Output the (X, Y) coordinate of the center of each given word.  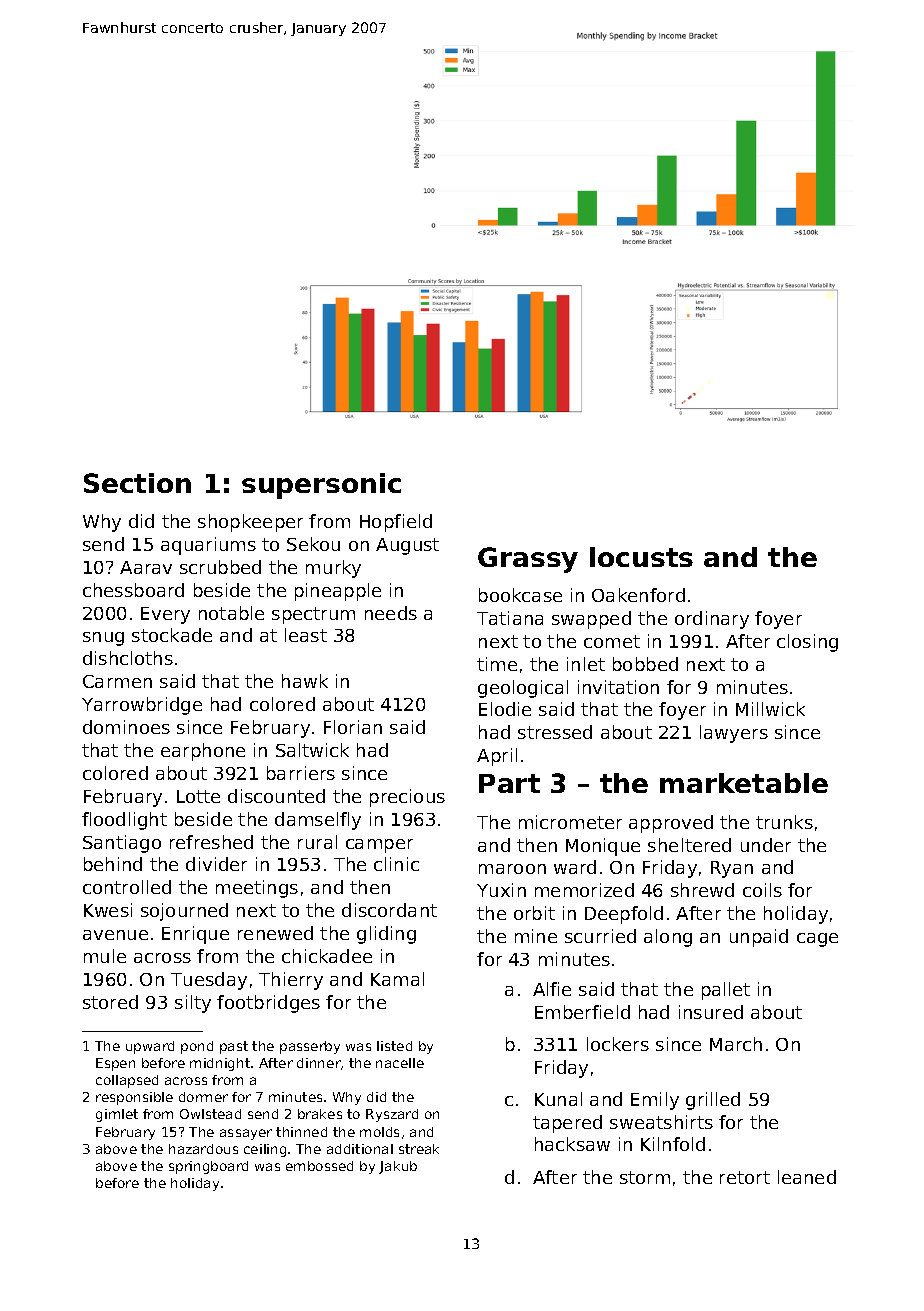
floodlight (124, 821)
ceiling (265, 1150)
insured (711, 1012)
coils (762, 890)
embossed (319, 1166)
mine (536, 936)
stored (110, 1002)
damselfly (318, 821)
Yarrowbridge (142, 706)
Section (137, 483)
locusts (641, 557)
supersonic (321, 486)
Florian (353, 727)
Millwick (770, 709)
